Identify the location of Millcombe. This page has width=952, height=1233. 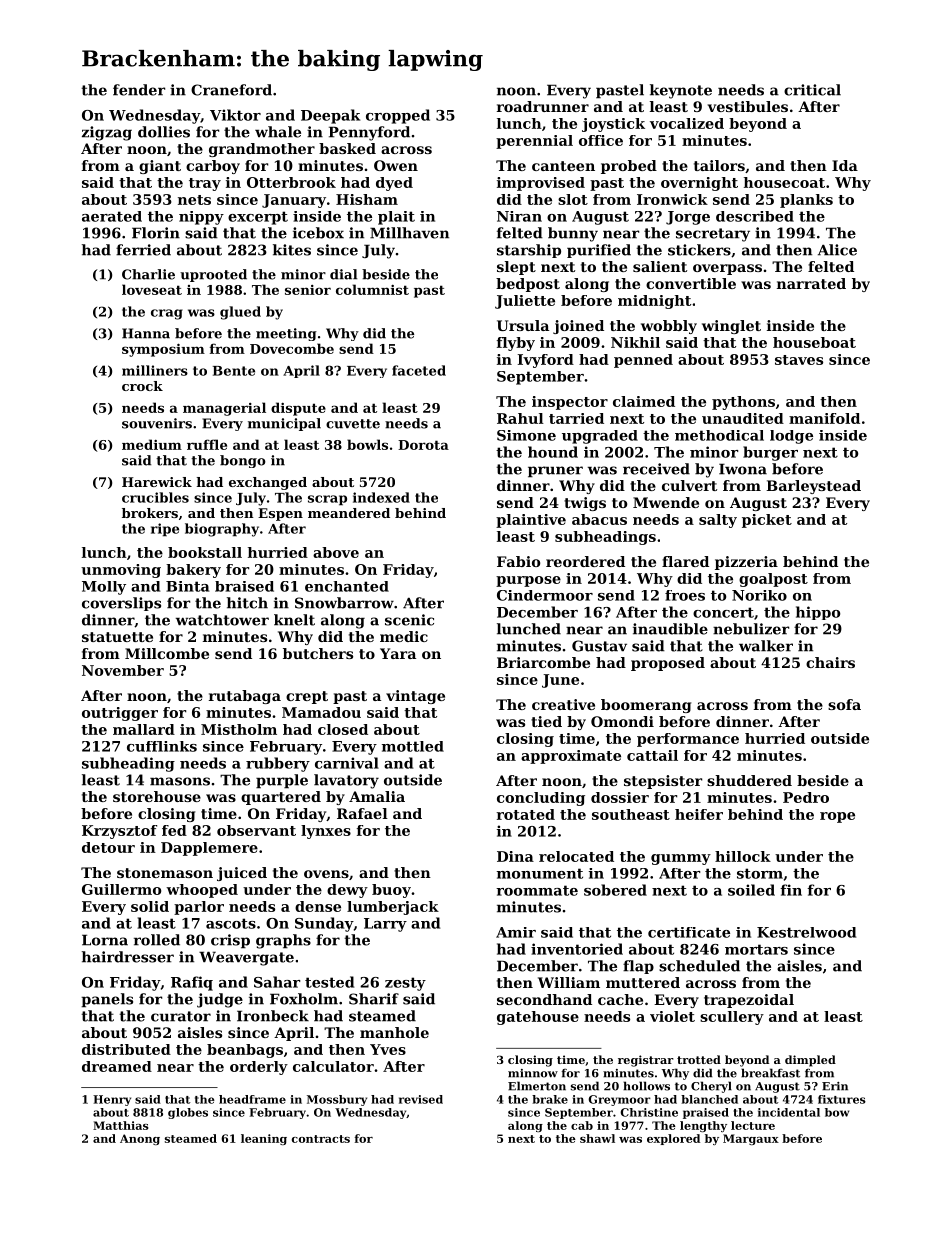
(167, 653).
